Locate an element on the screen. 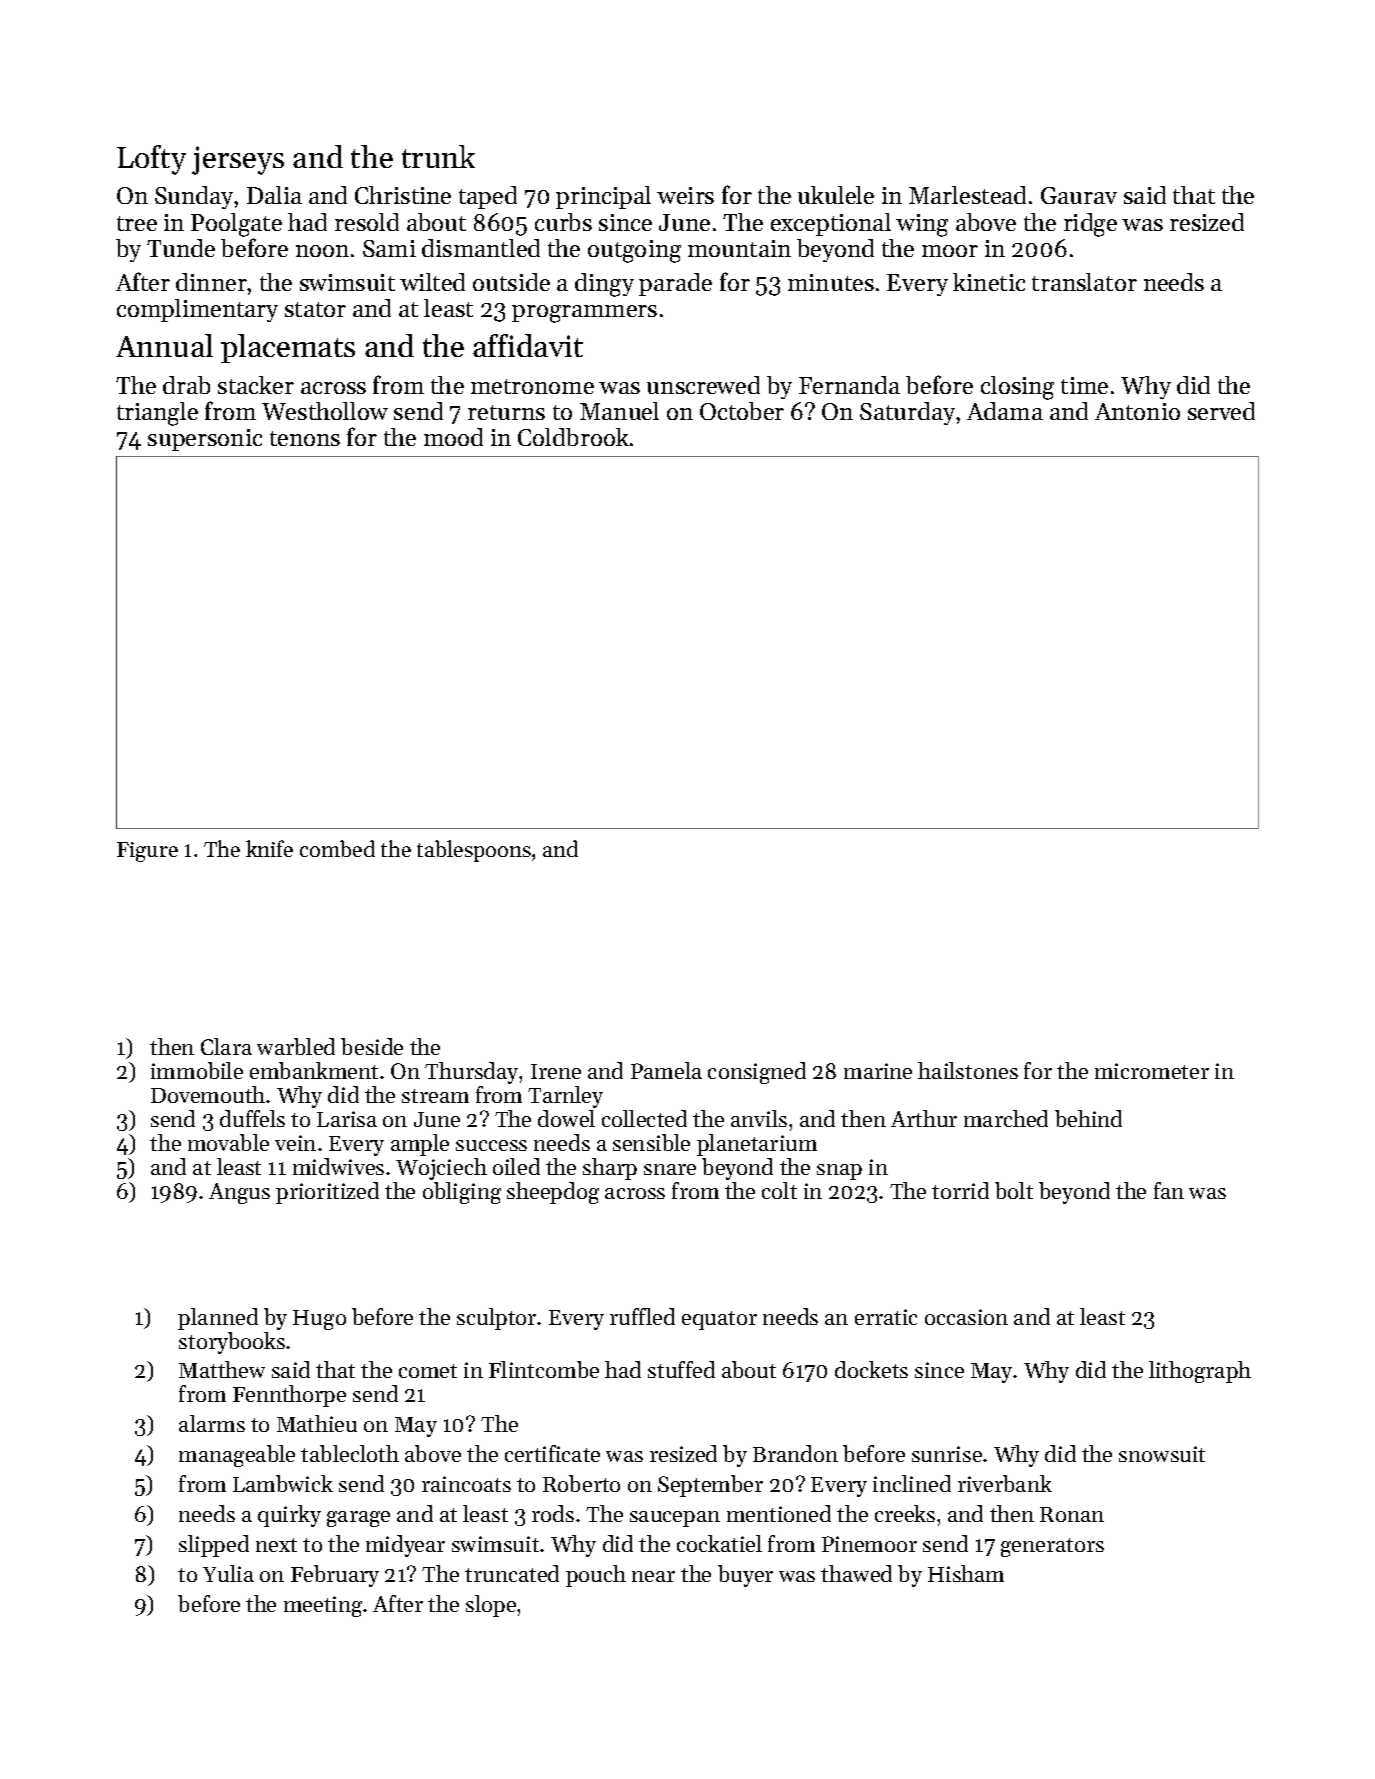 The width and height of the screenshot is (1375, 1779). Irene is located at coordinates (556, 1071).
